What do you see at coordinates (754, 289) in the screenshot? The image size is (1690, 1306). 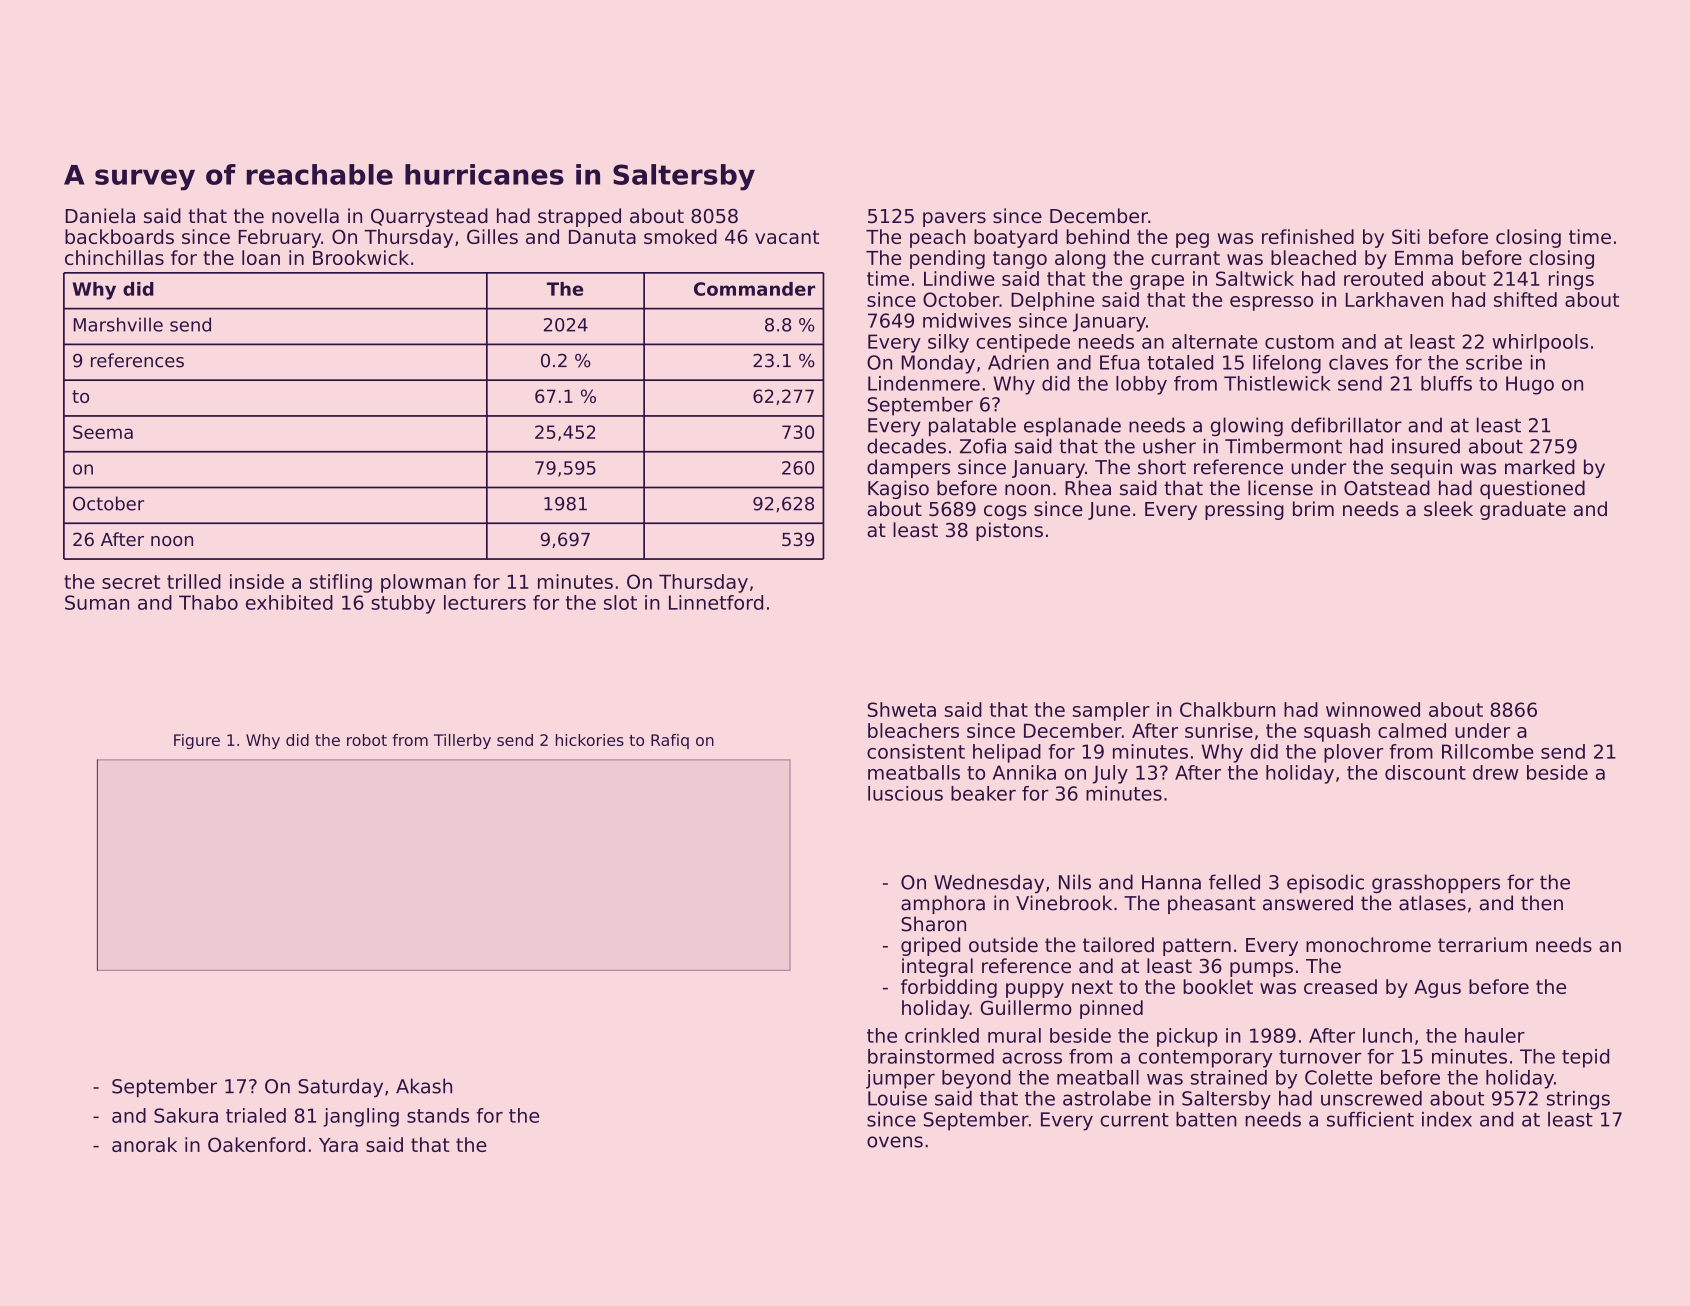 I see `Commander` at bounding box center [754, 289].
